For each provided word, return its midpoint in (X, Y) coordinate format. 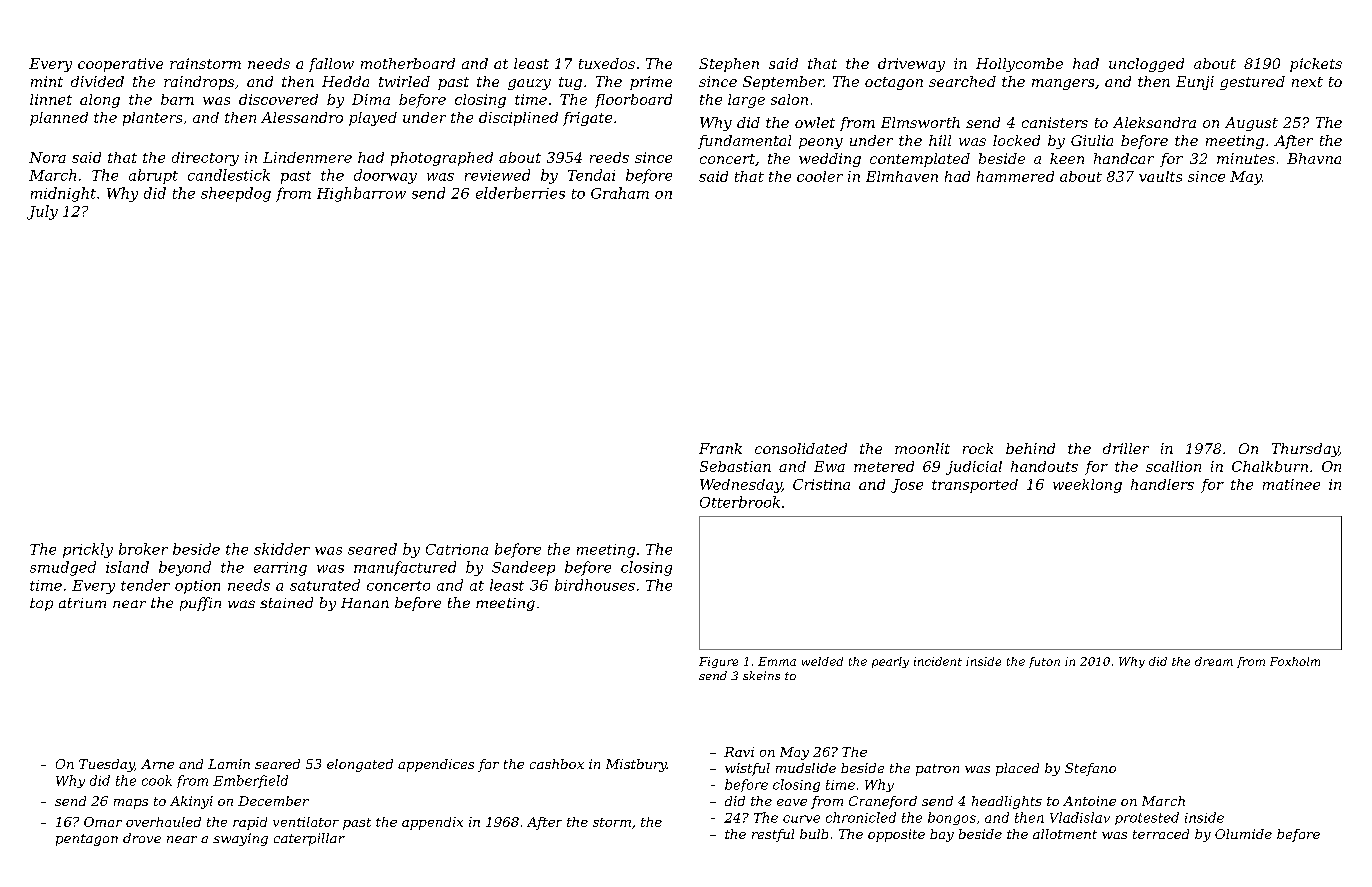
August (1251, 124)
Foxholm (1295, 661)
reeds (609, 157)
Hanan (365, 603)
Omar (103, 822)
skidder (282, 549)
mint (47, 81)
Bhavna (1314, 158)
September (783, 83)
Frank (720, 448)
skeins (761, 675)
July (42, 212)
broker (143, 549)
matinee (1291, 484)
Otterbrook (740, 502)
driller (1126, 448)
